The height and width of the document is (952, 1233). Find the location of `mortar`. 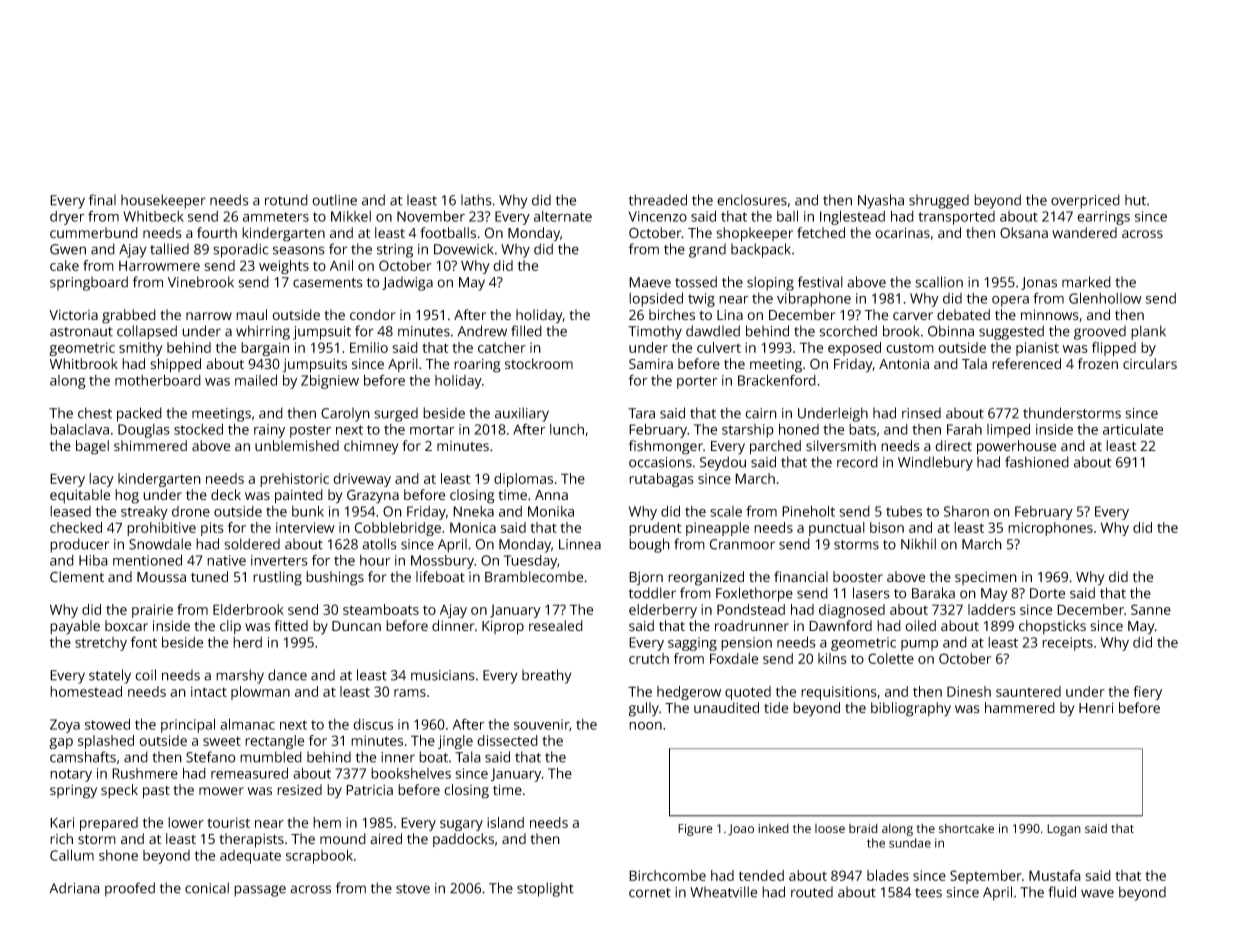

mortar is located at coordinates (432, 430).
